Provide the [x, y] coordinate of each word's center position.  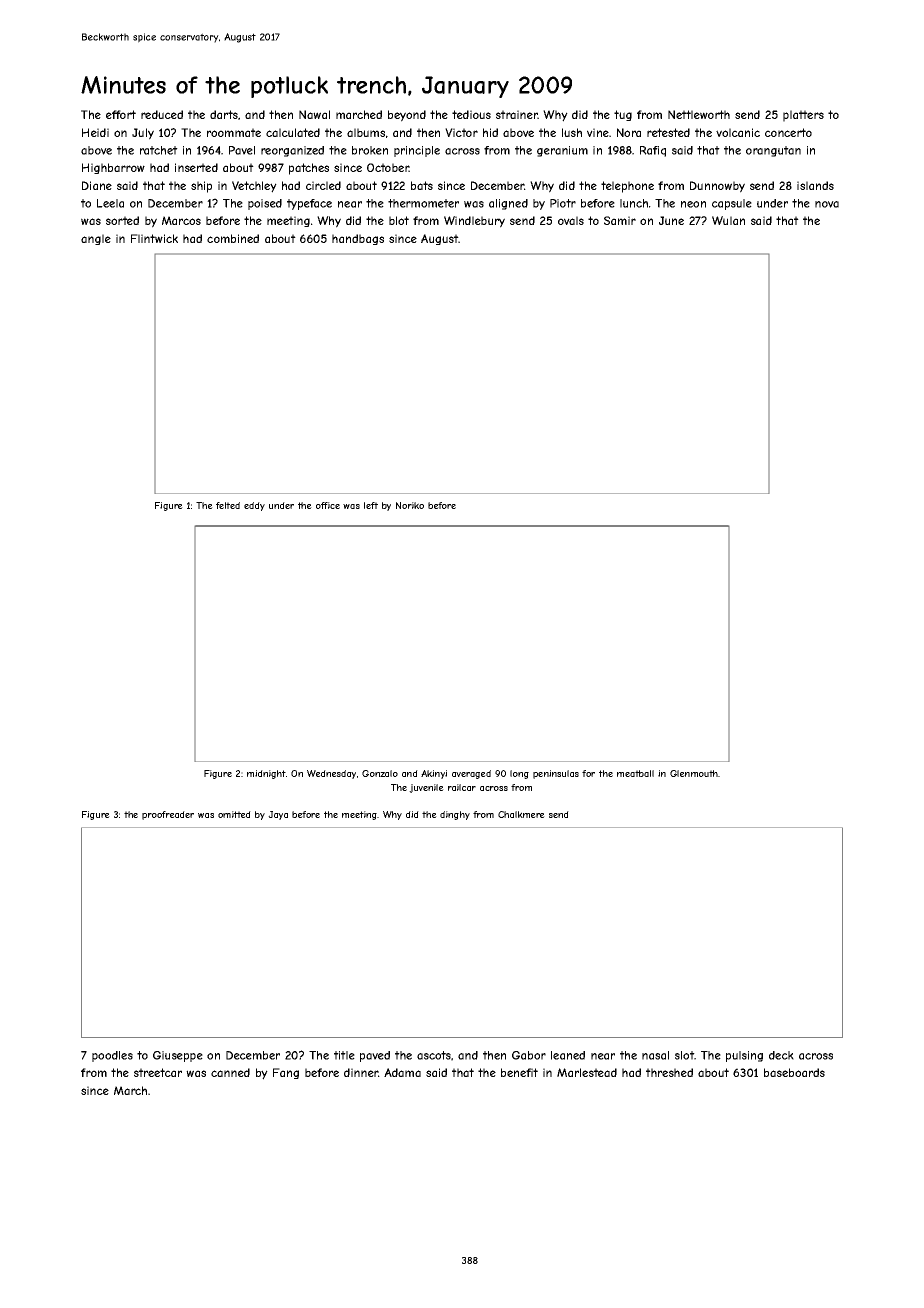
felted [228, 505]
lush [572, 132]
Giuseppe [178, 1056]
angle [96, 239]
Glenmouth [694, 773]
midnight [266, 774]
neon [693, 204]
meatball [635, 773]
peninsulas [556, 774]
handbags [358, 239]
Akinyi [434, 774]
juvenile [426, 788]
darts [224, 114]
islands [815, 185]
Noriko [410, 505]
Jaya [278, 815]
